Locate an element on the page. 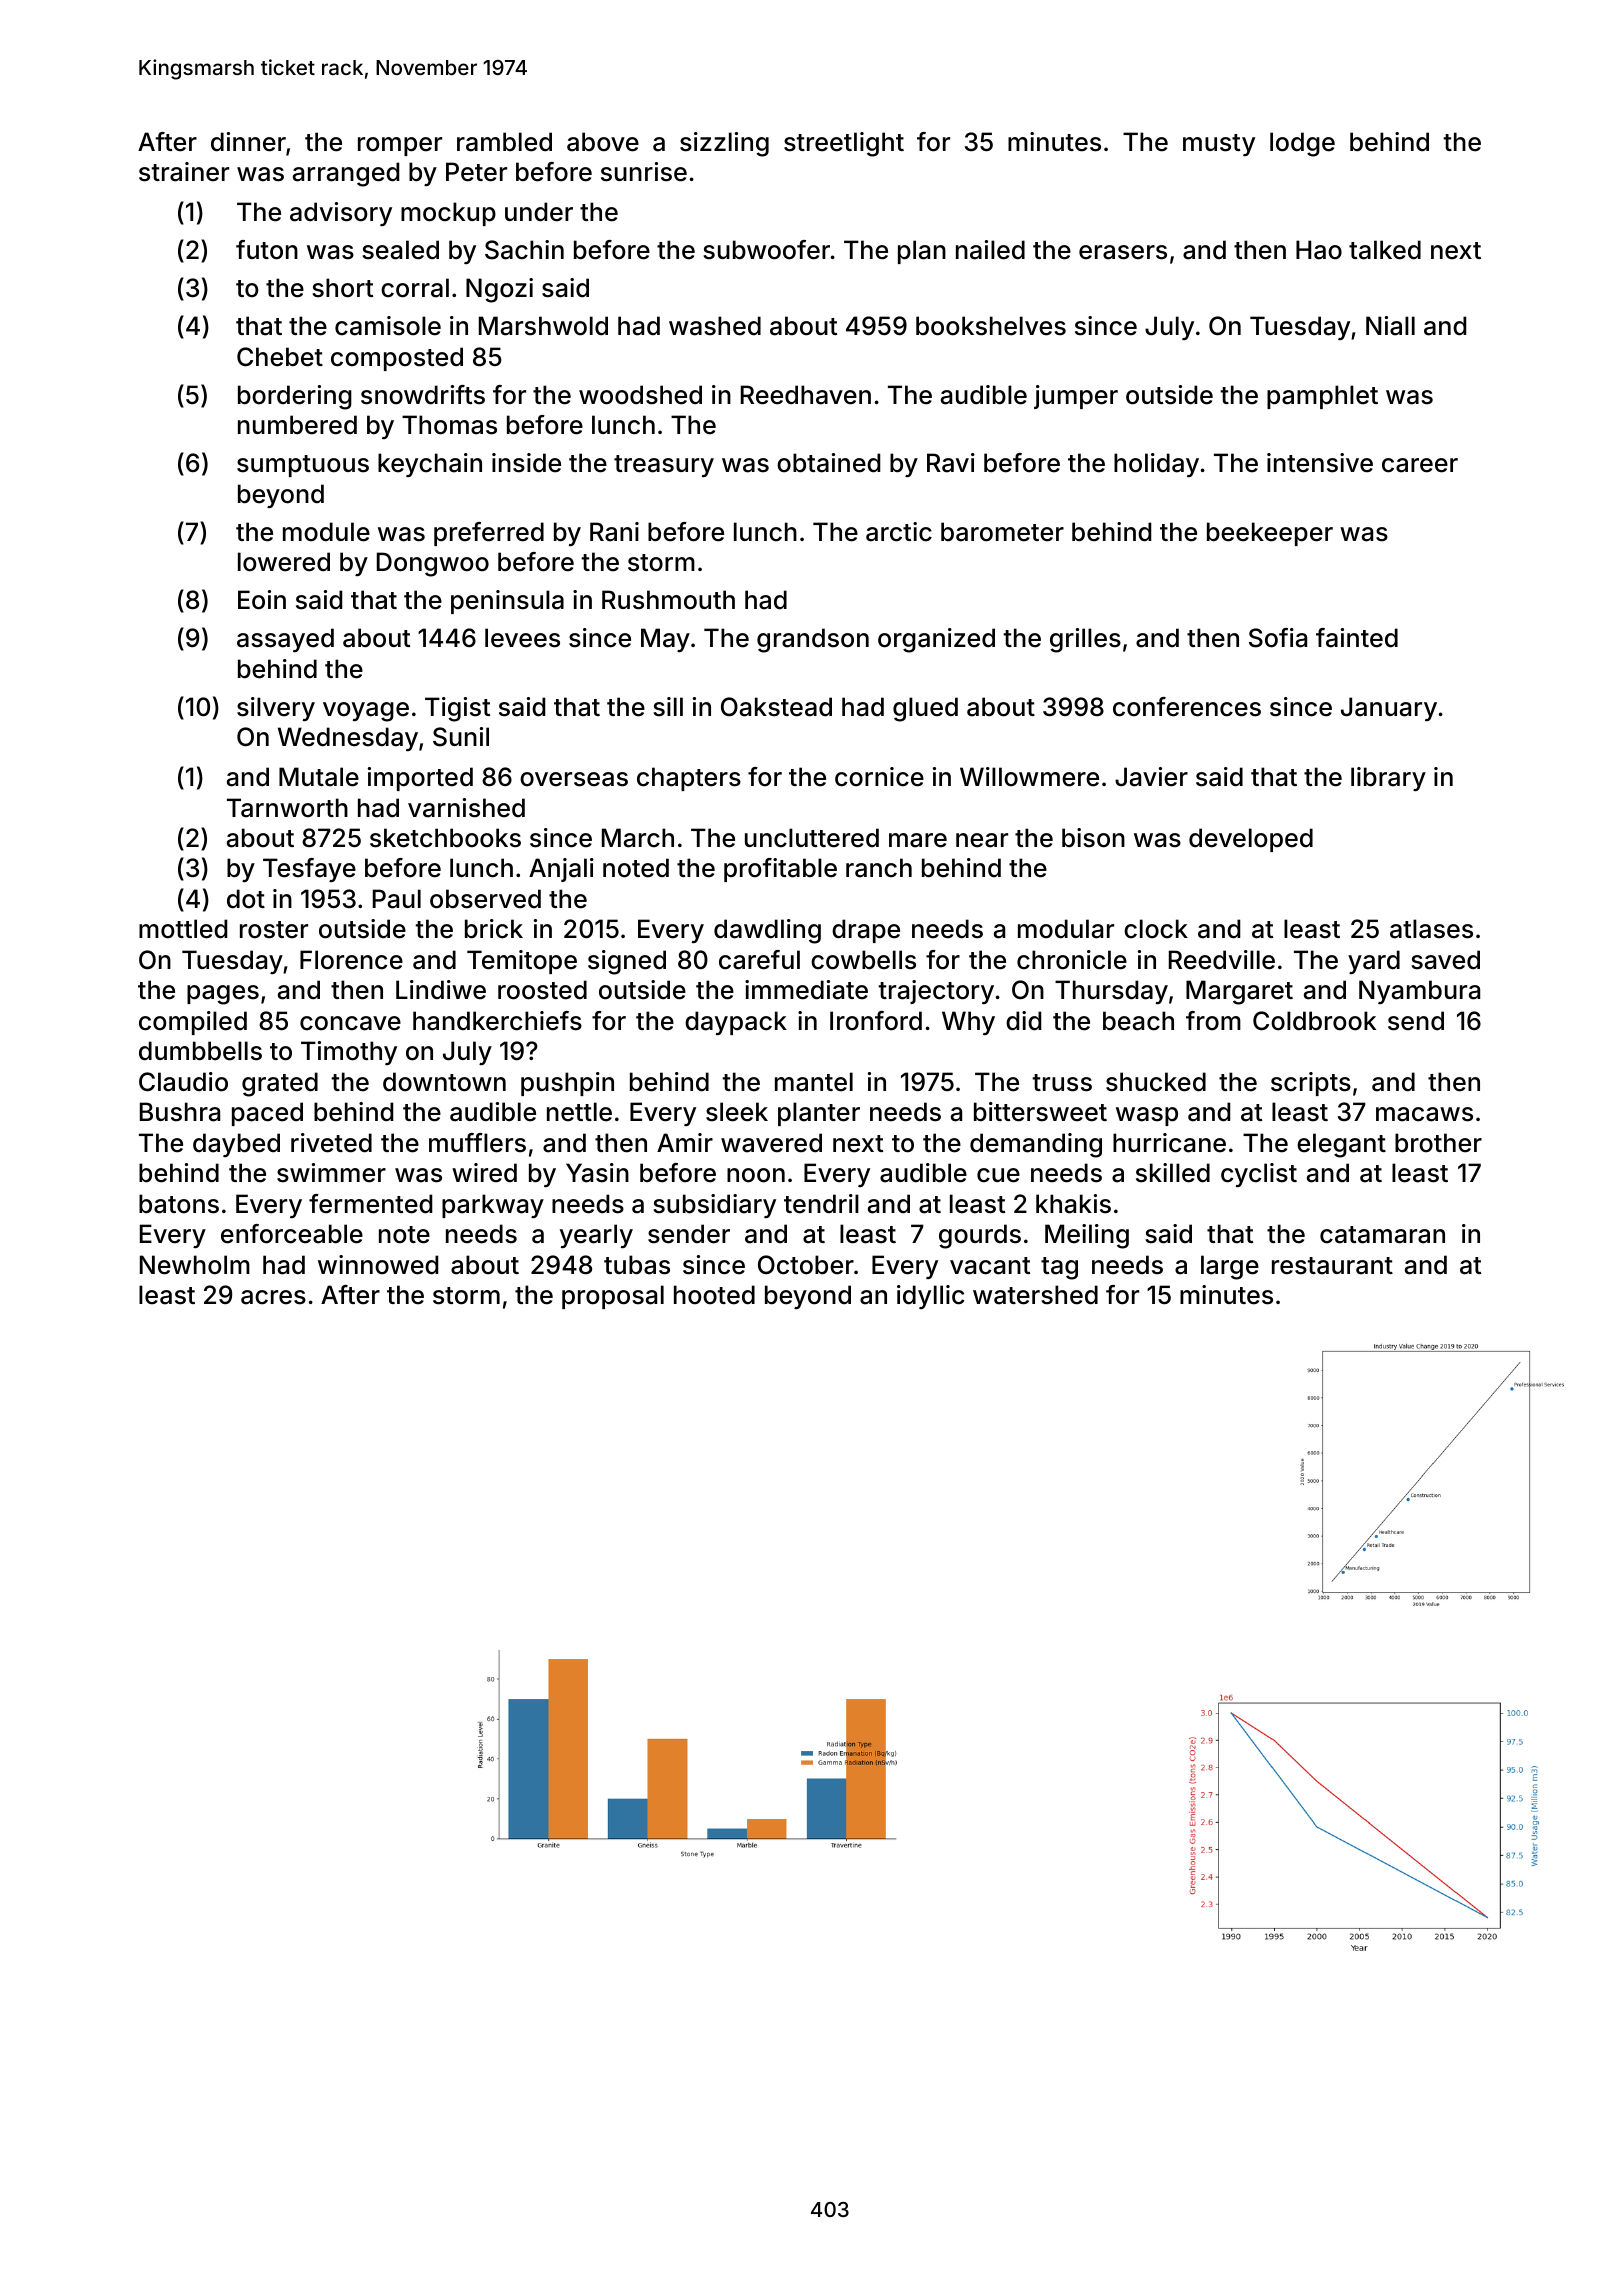 The width and height of the page is (1620, 2292). shucked is located at coordinates (1156, 1082).
